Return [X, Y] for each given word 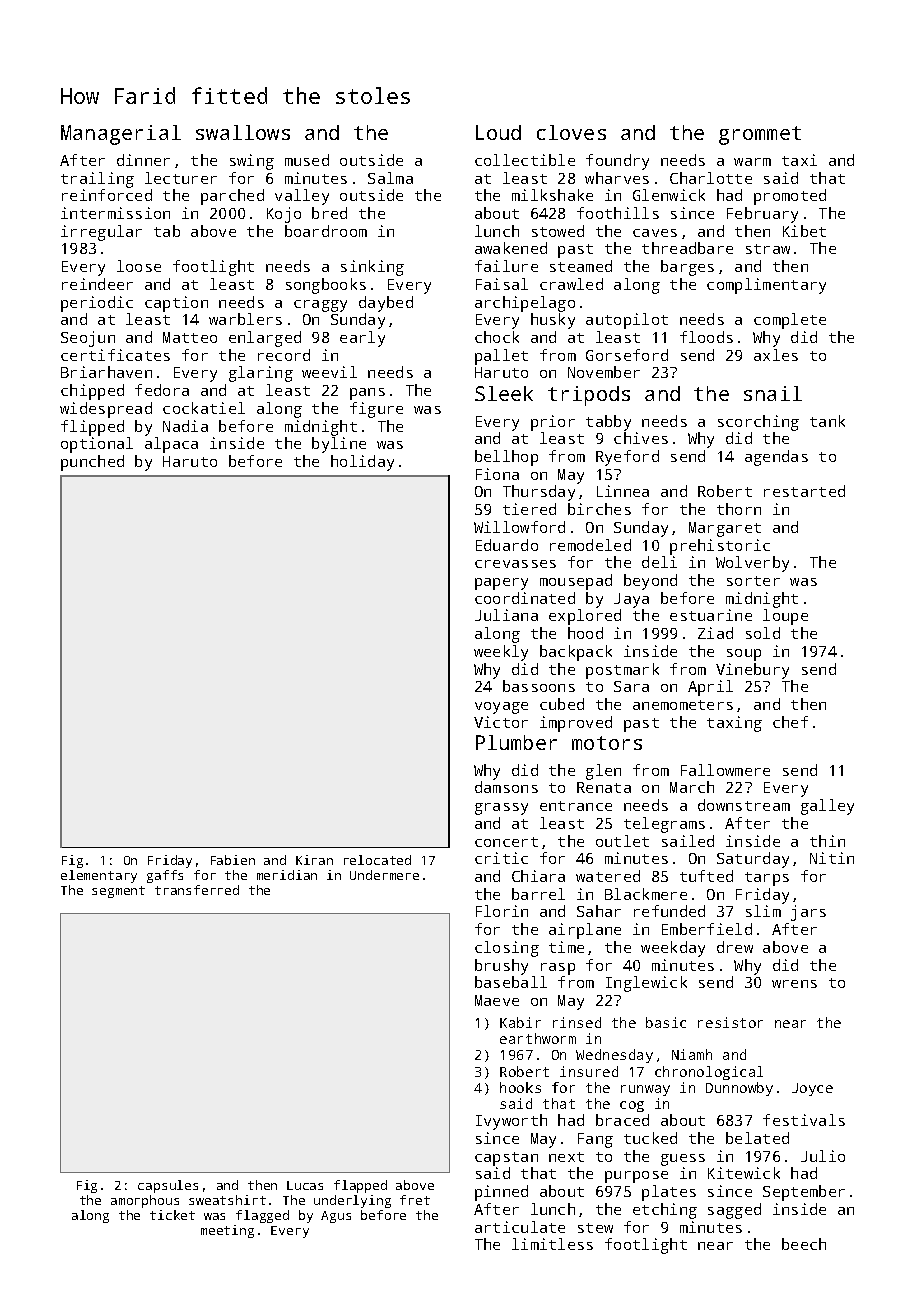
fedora [162, 390]
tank [827, 421]
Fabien [233, 860]
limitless [552, 1244]
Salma [390, 178]
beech [804, 1244]
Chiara [538, 876]
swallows [243, 132]
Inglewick [646, 984]
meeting [227, 1231]
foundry [617, 162]
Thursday [539, 493]
